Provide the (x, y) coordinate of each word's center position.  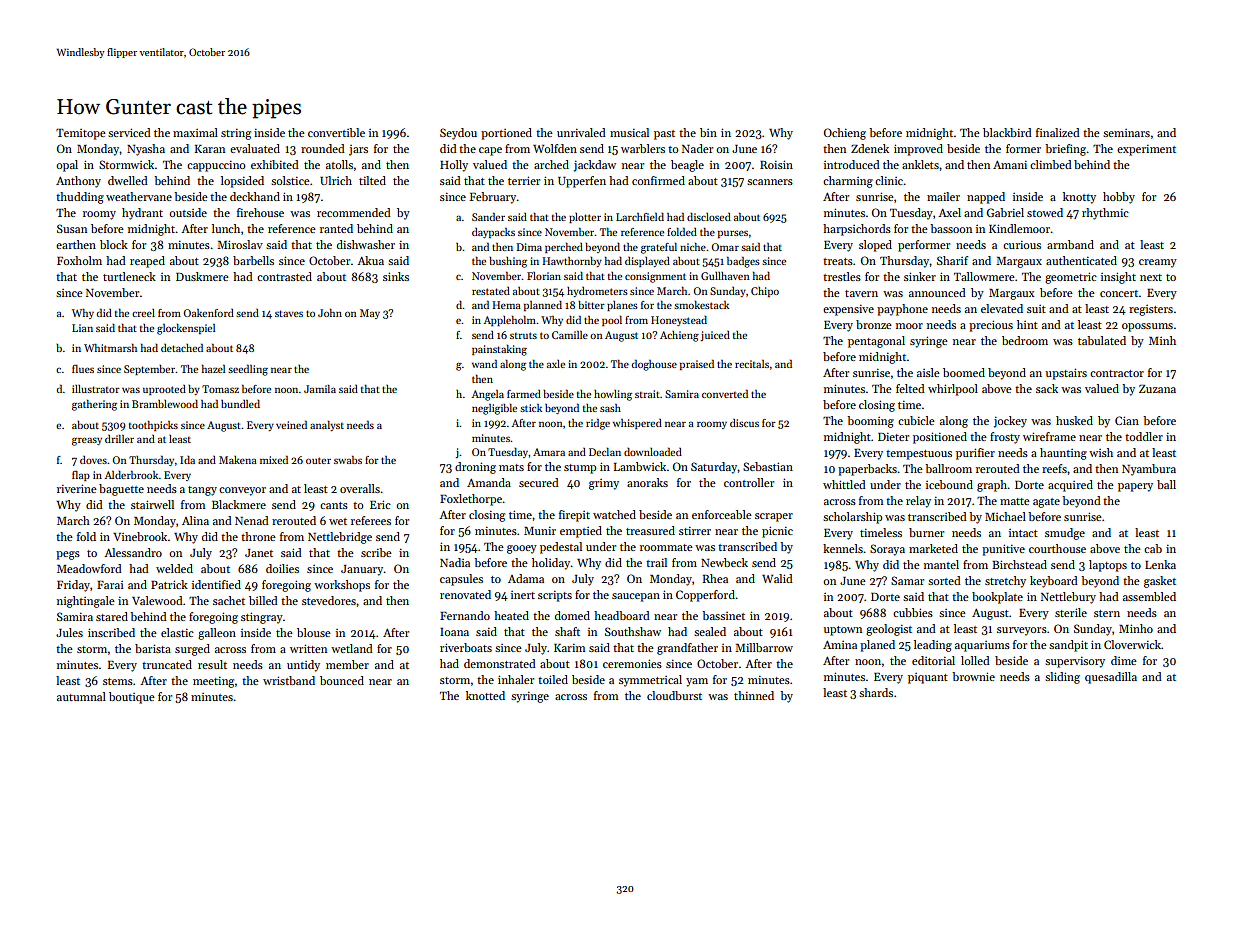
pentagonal (876, 342)
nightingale (86, 602)
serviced (129, 132)
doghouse (654, 365)
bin (708, 132)
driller (119, 439)
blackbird (1007, 132)
